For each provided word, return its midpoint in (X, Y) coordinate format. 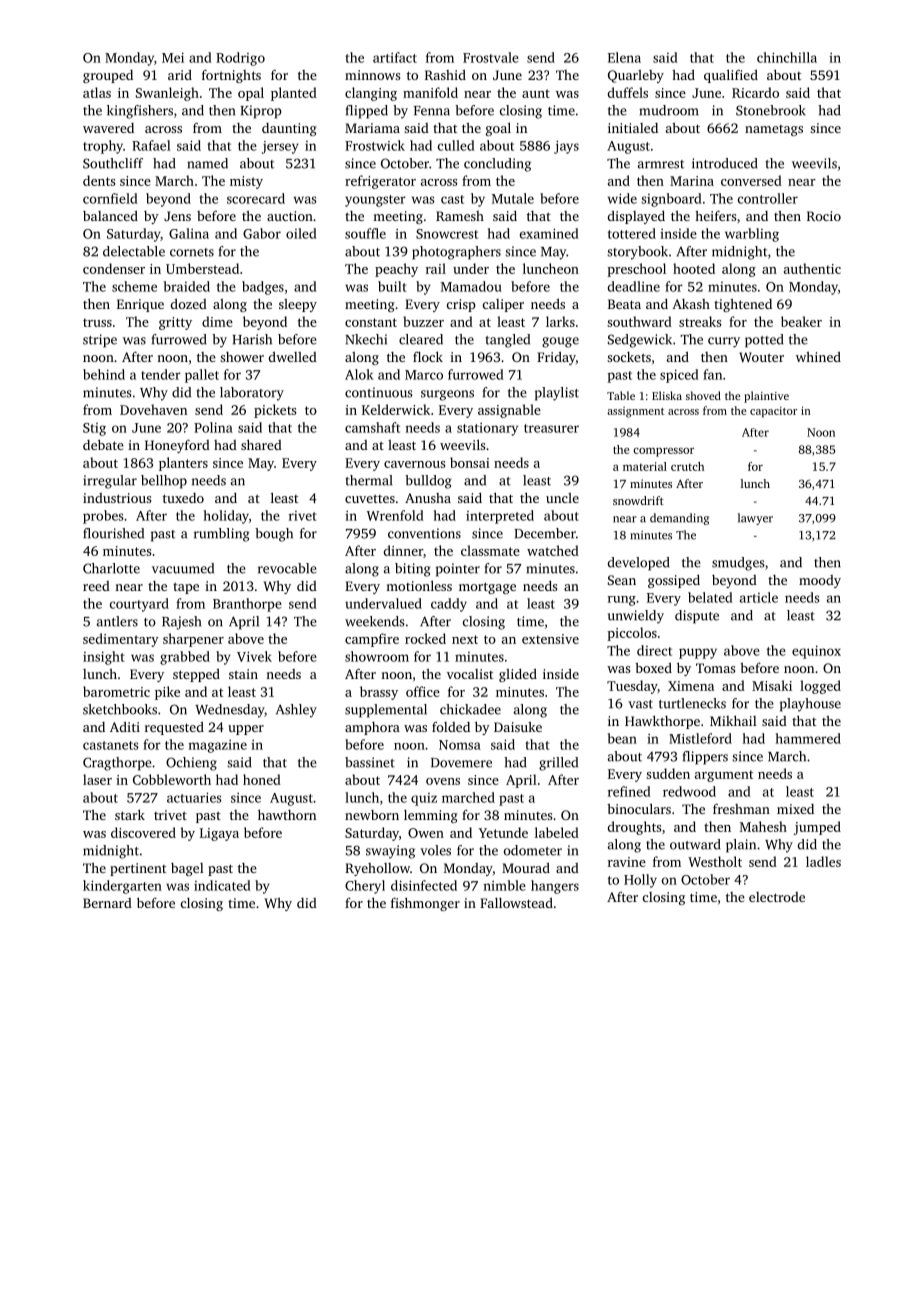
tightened (743, 305)
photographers (456, 253)
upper (246, 730)
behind (104, 374)
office (423, 691)
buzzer (423, 321)
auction (290, 216)
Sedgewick (640, 341)
